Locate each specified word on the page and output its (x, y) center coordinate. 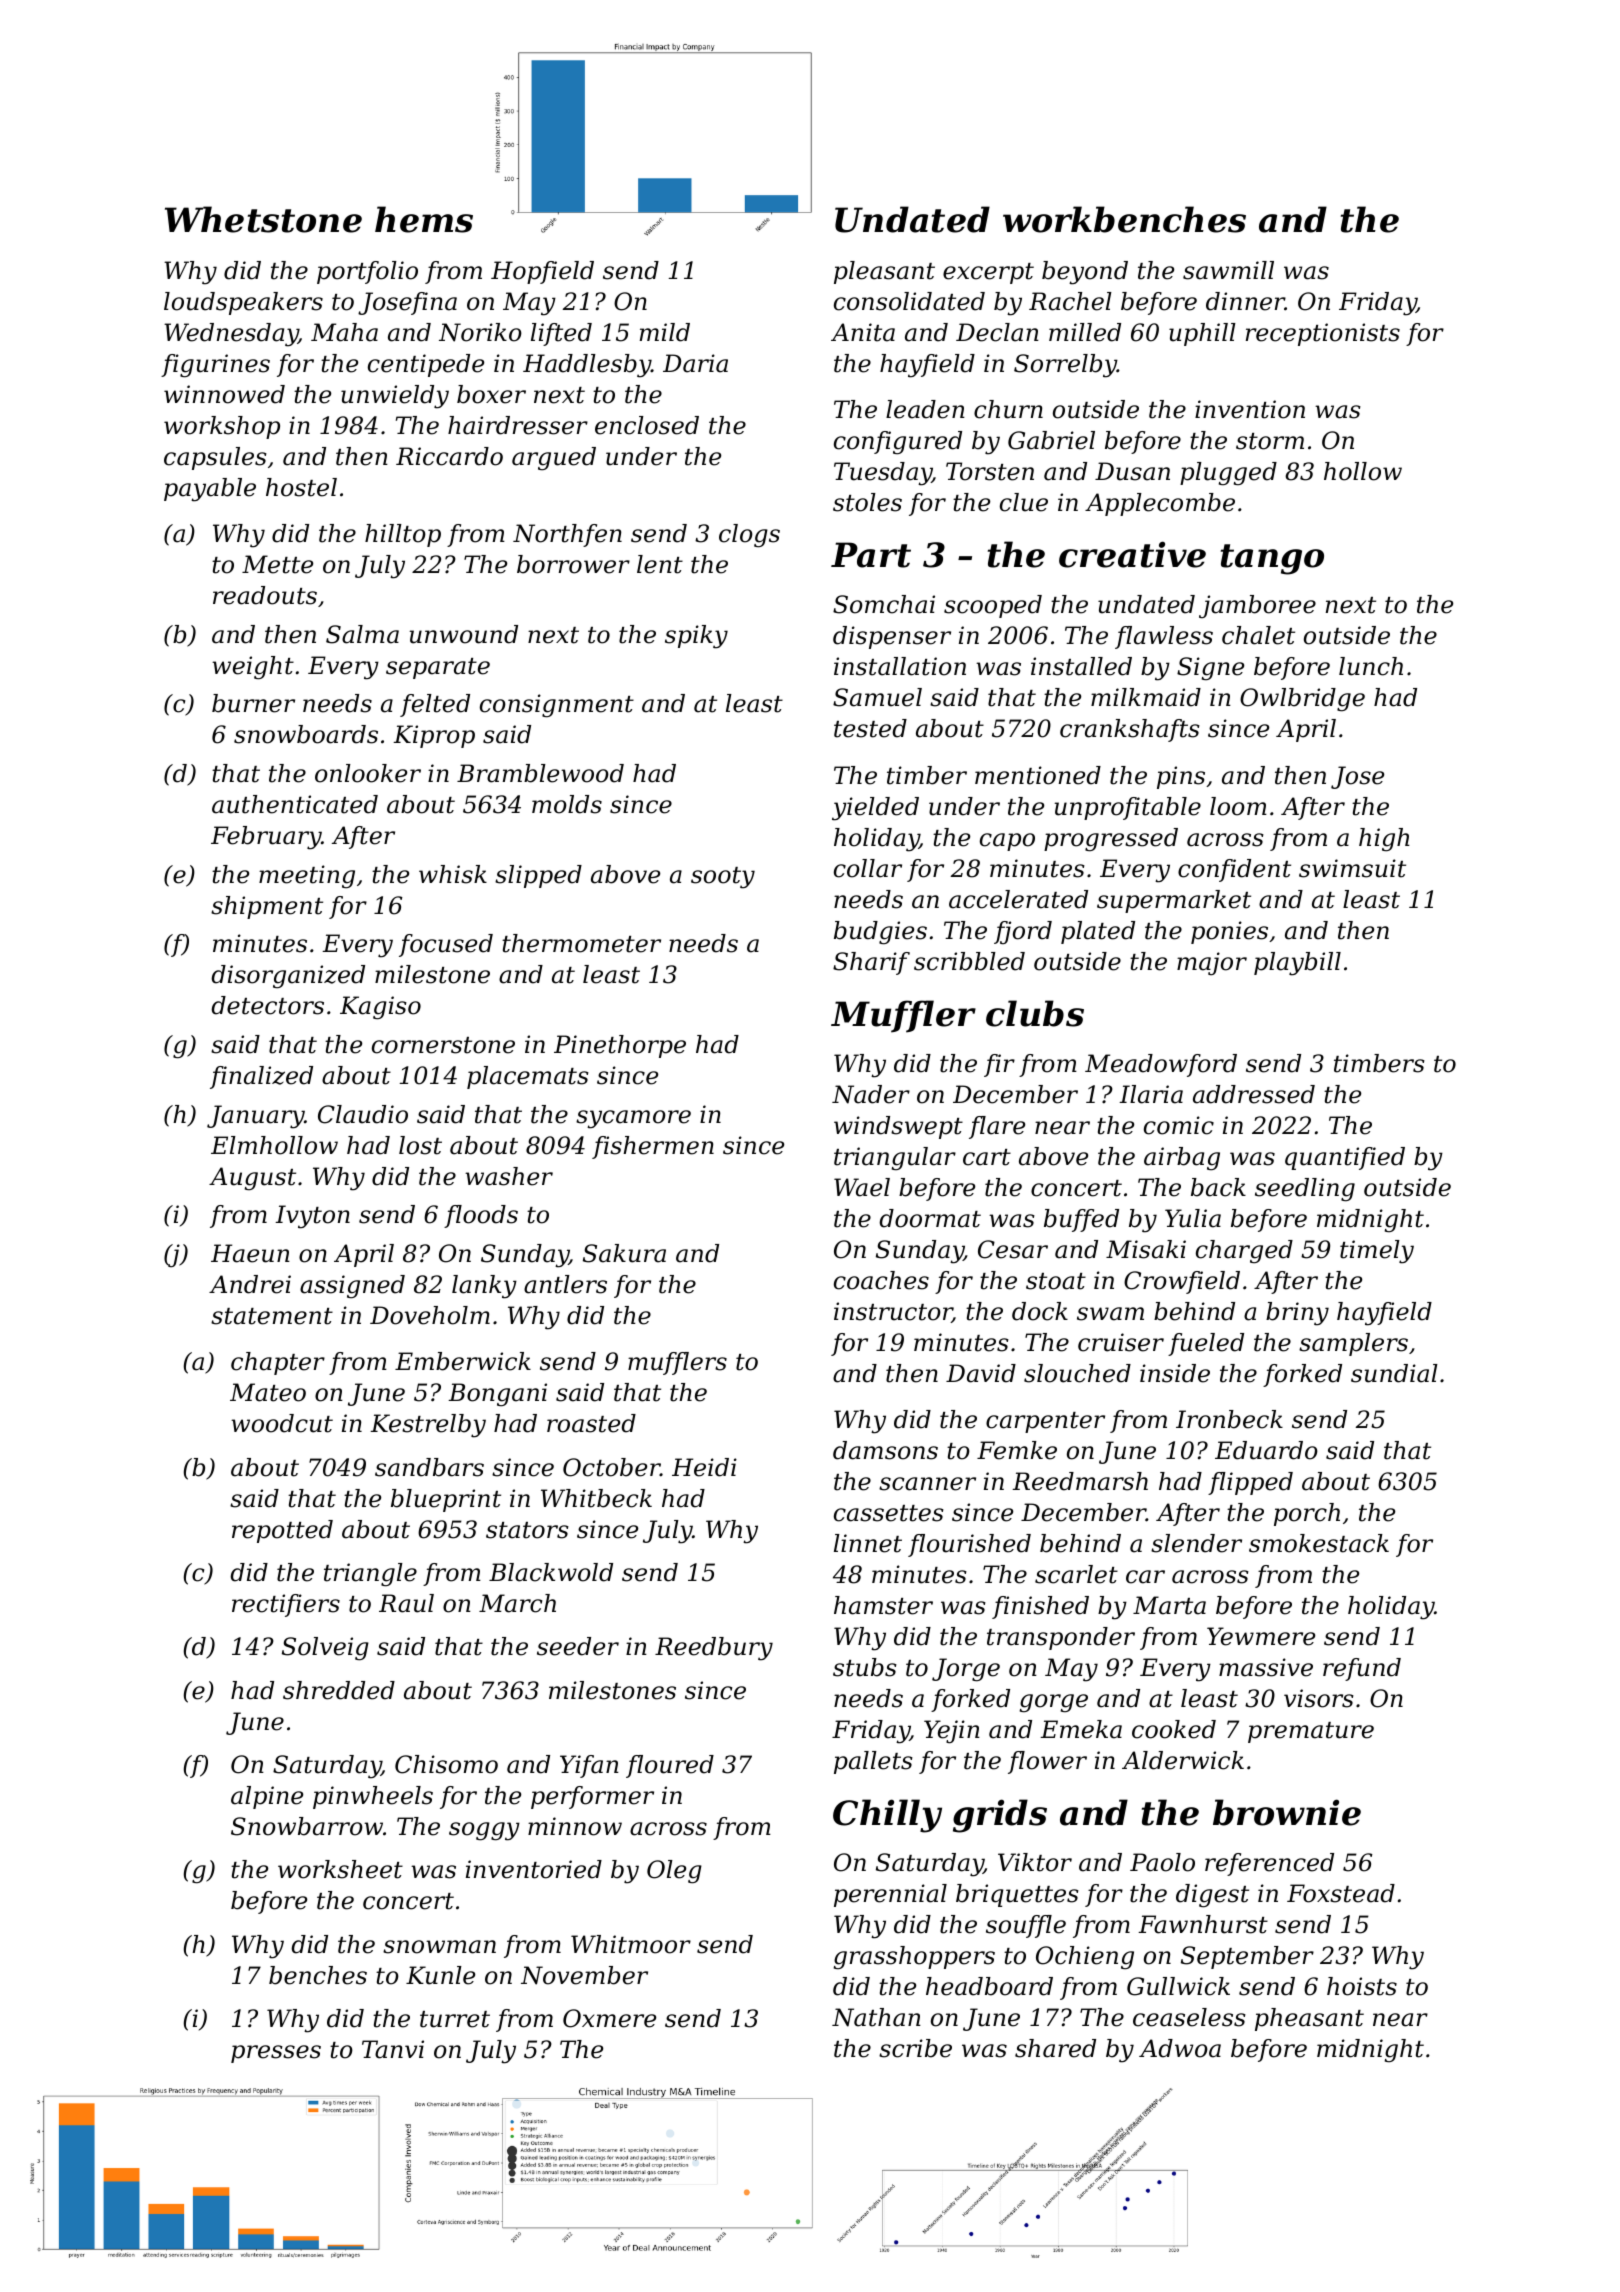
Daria (695, 363)
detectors (267, 1005)
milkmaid (1146, 697)
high (1384, 840)
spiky (696, 637)
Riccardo (449, 456)
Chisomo (446, 1764)
